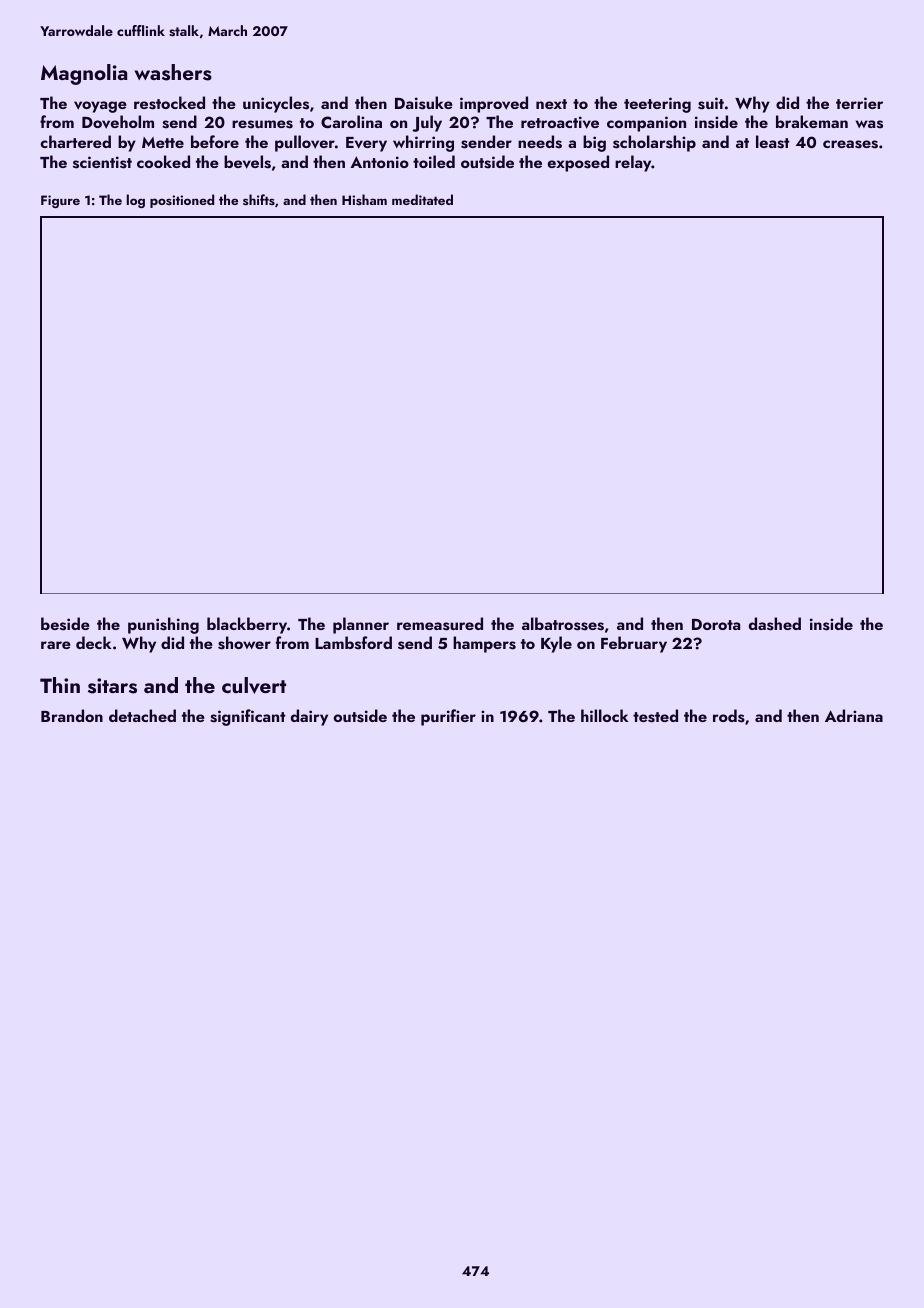  I want to click on unicycles, so click(276, 104).
